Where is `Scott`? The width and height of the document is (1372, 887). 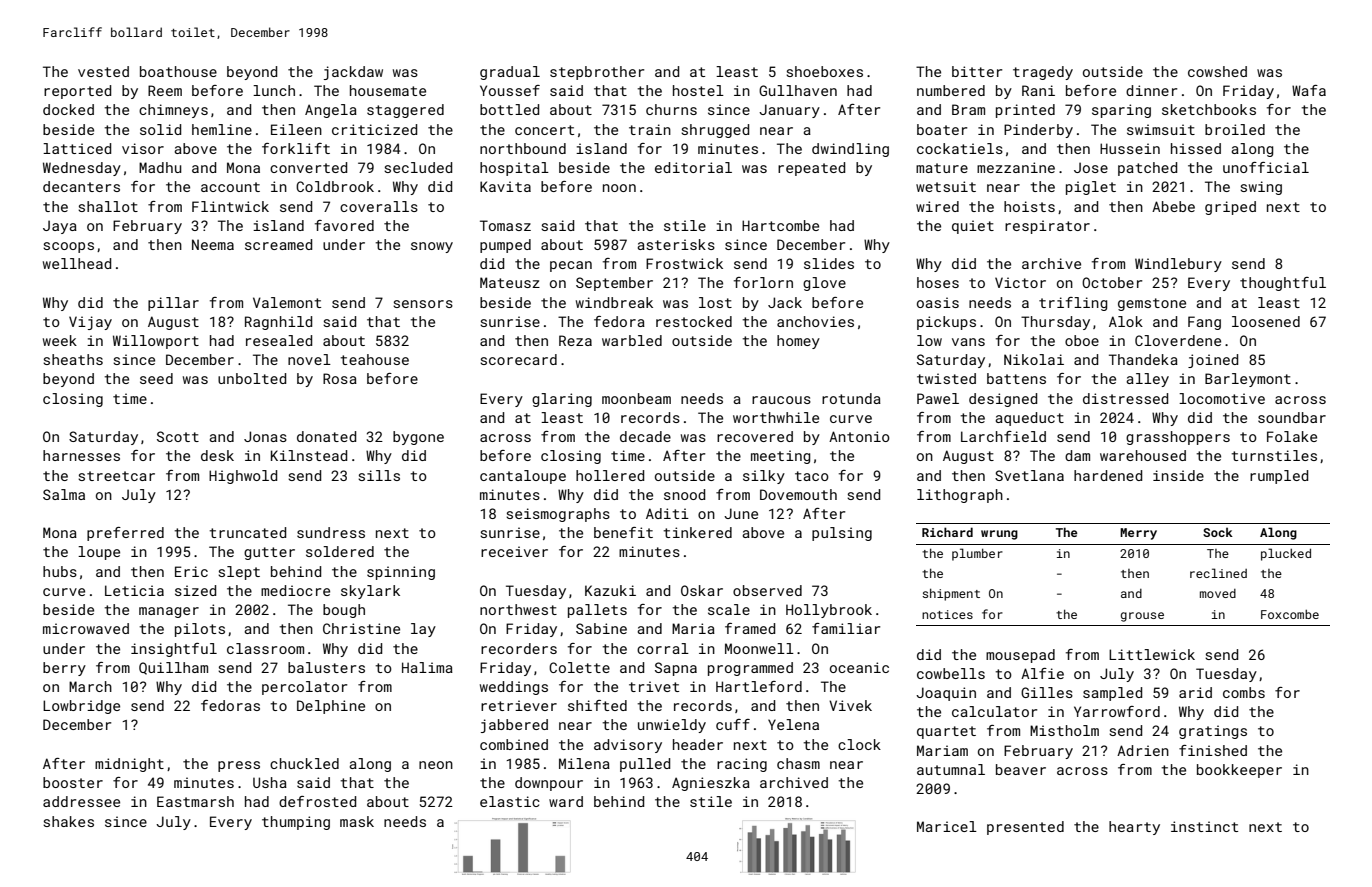
Scott is located at coordinates (178, 436).
